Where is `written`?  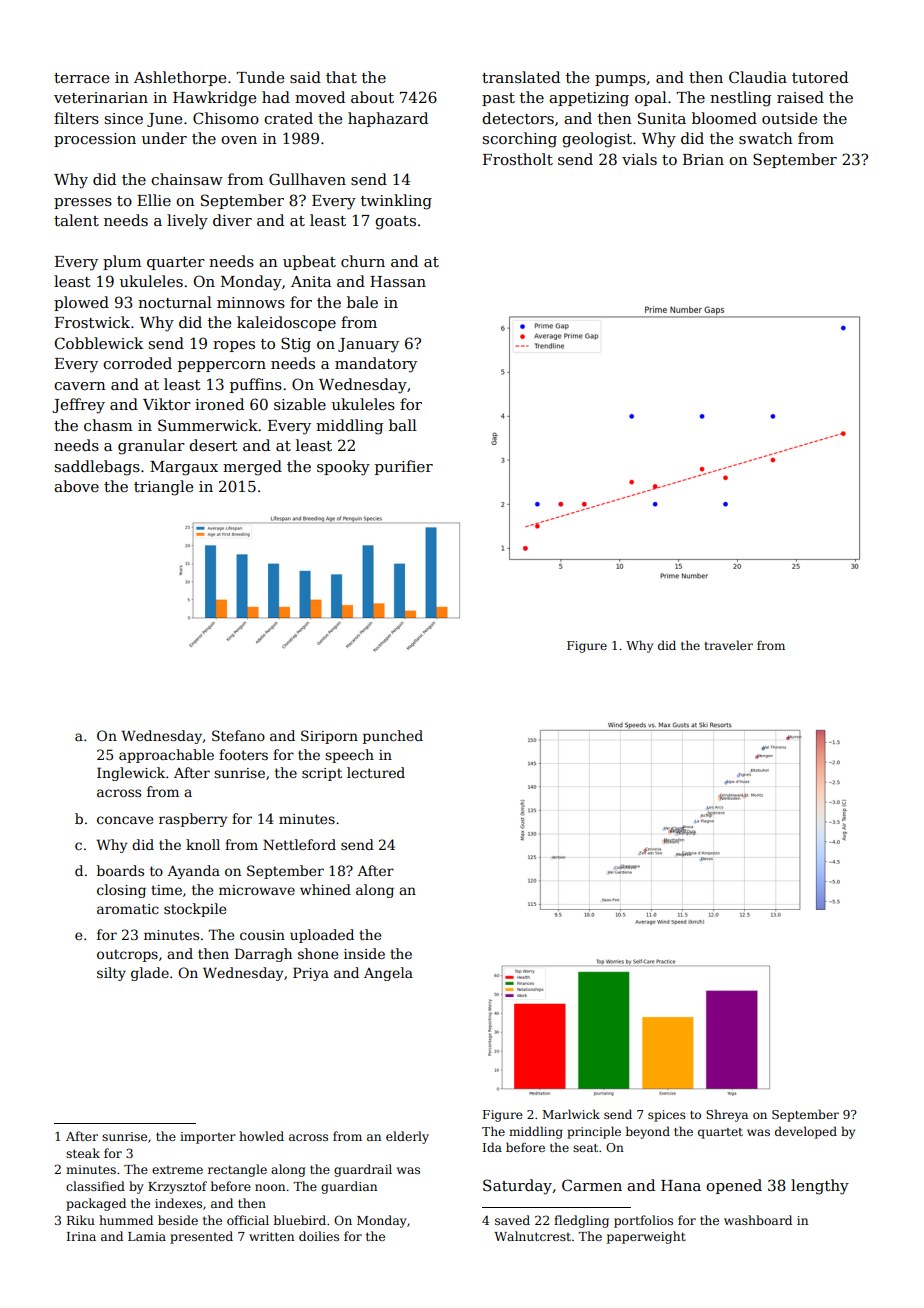 written is located at coordinates (271, 1236).
